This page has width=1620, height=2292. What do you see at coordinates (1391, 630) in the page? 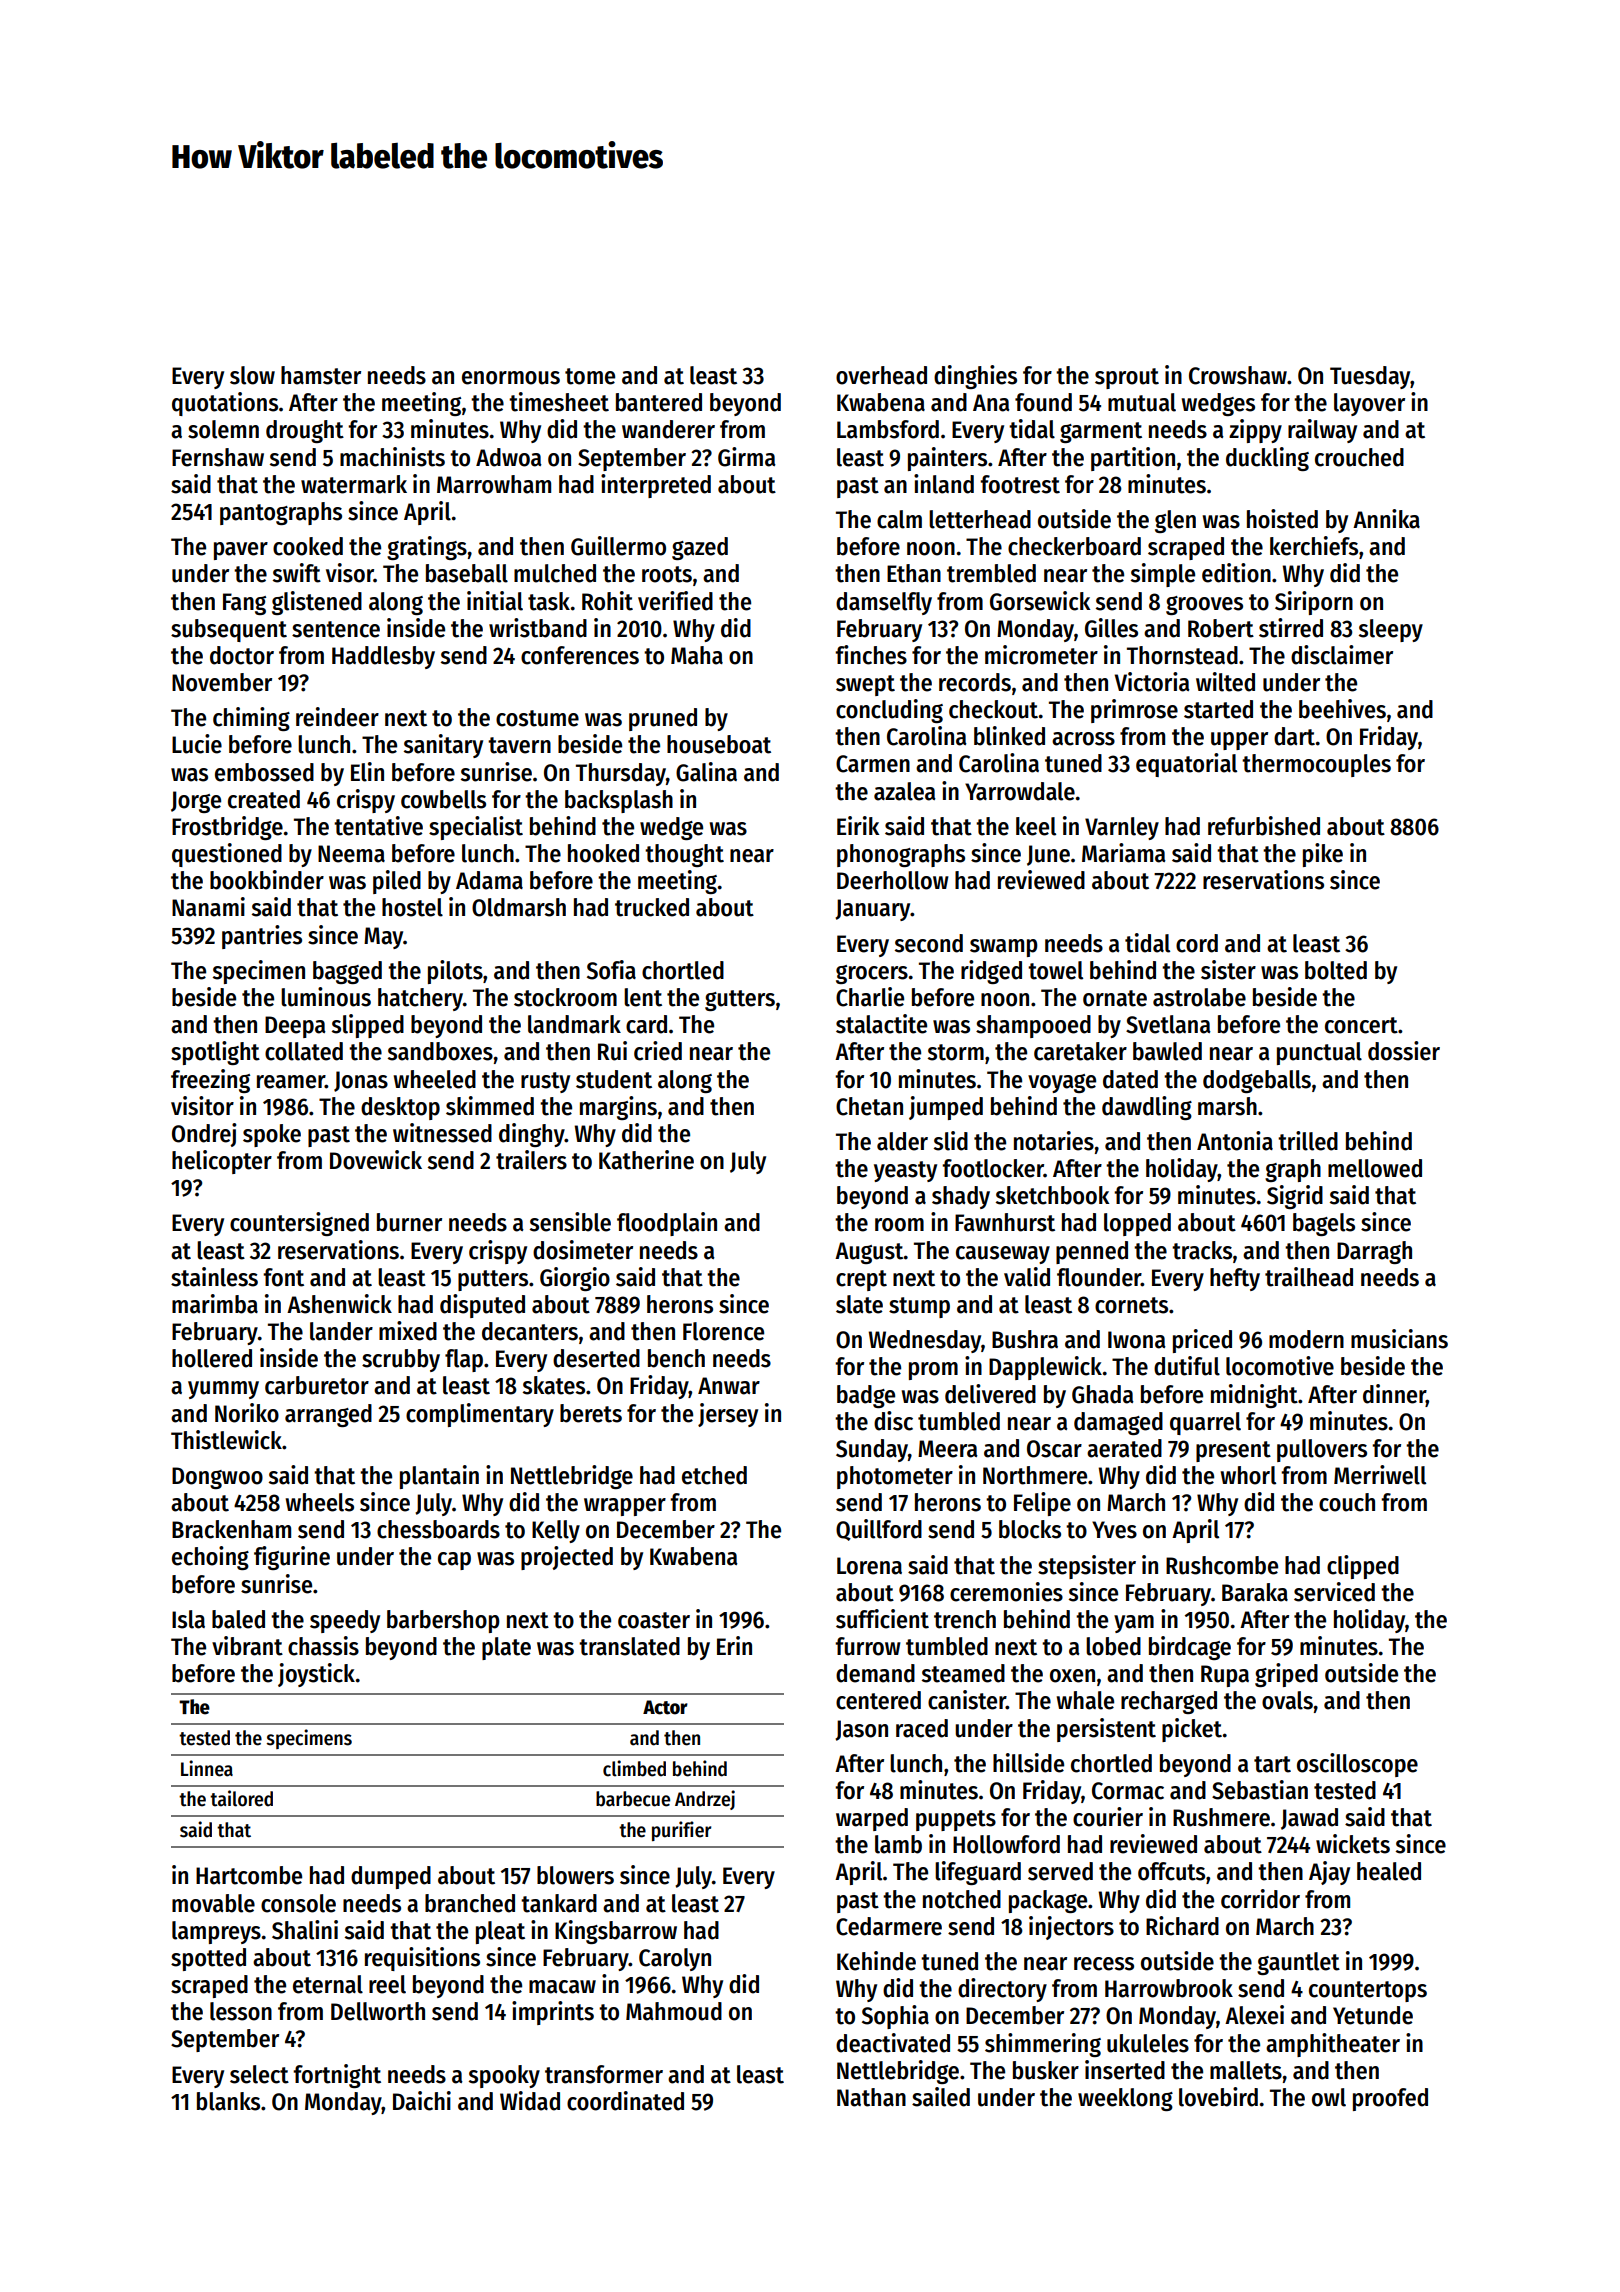
I see `sleepy` at bounding box center [1391, 630].
